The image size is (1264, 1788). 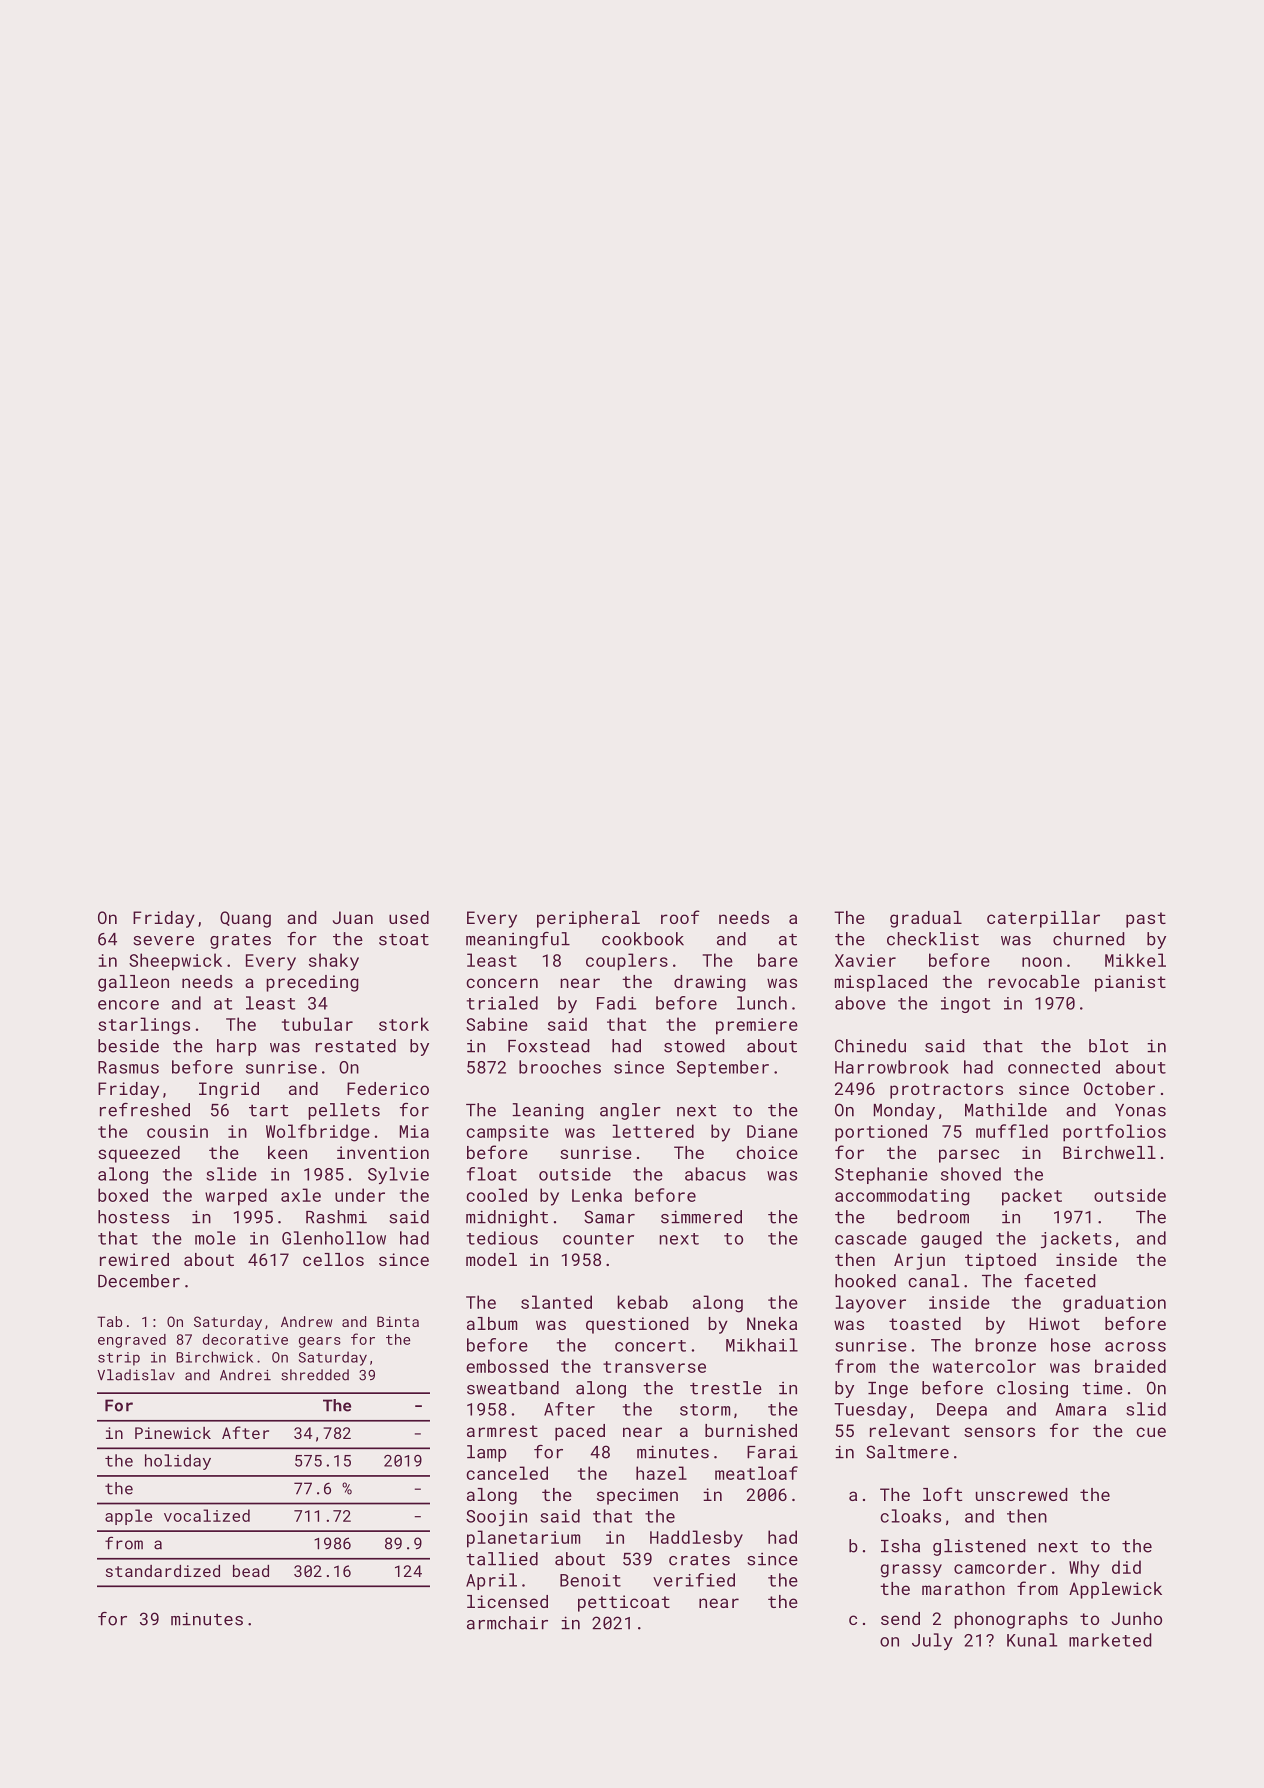 What do you see at coordinates (926, 919) in the image?
I see `gradual` at bounding box center [926, 919].
